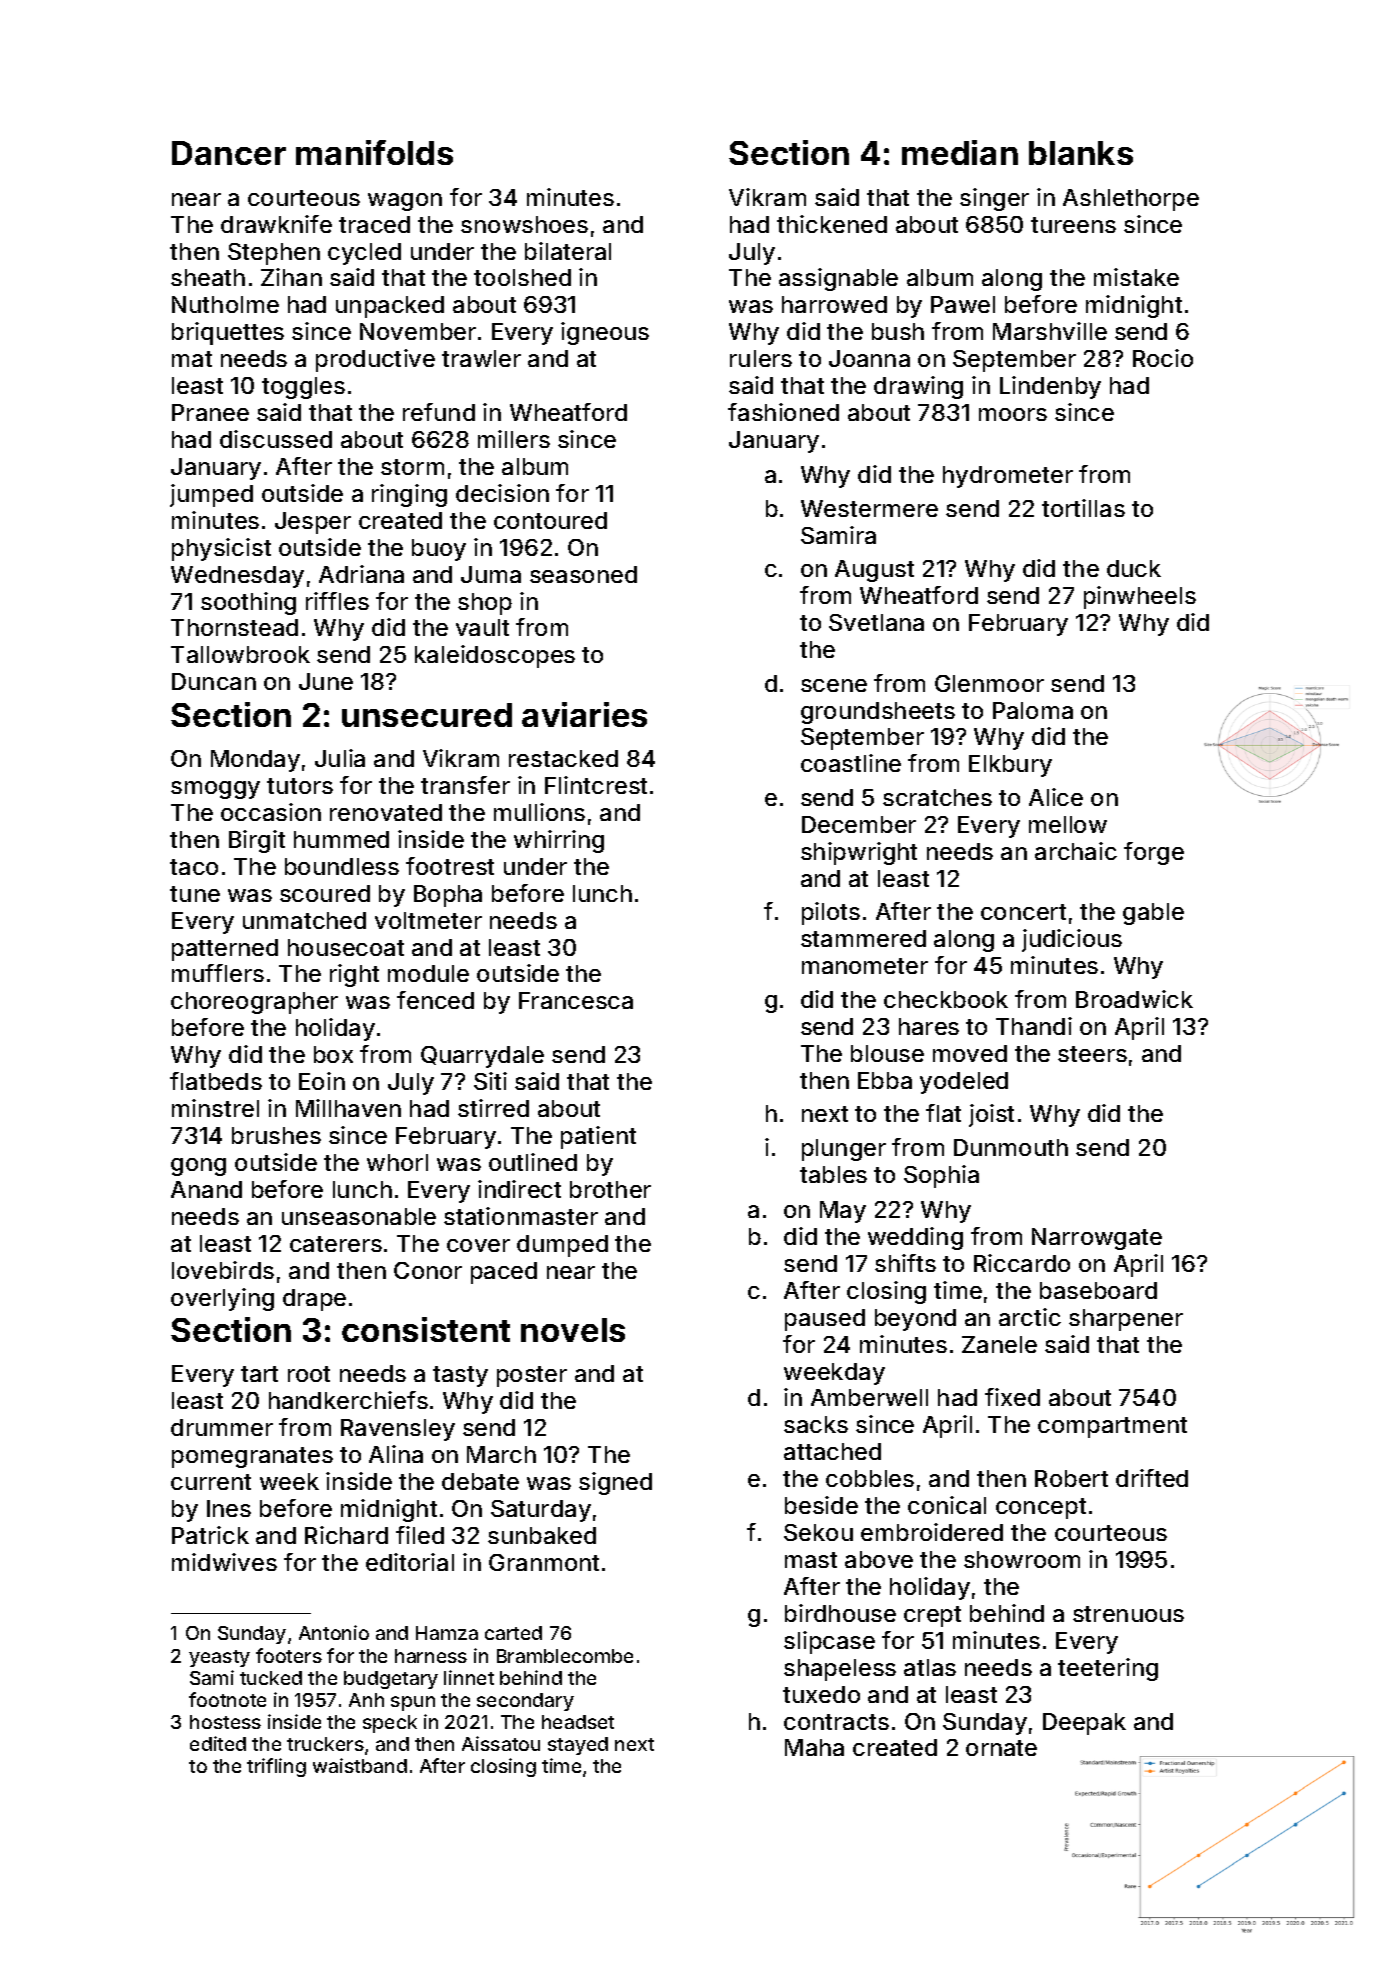 This image has height=1969, width=1386. What do you see at coordinates (482, 1057) in the image?
I see `Quarrydale` at bounding box center [482, 1057].
